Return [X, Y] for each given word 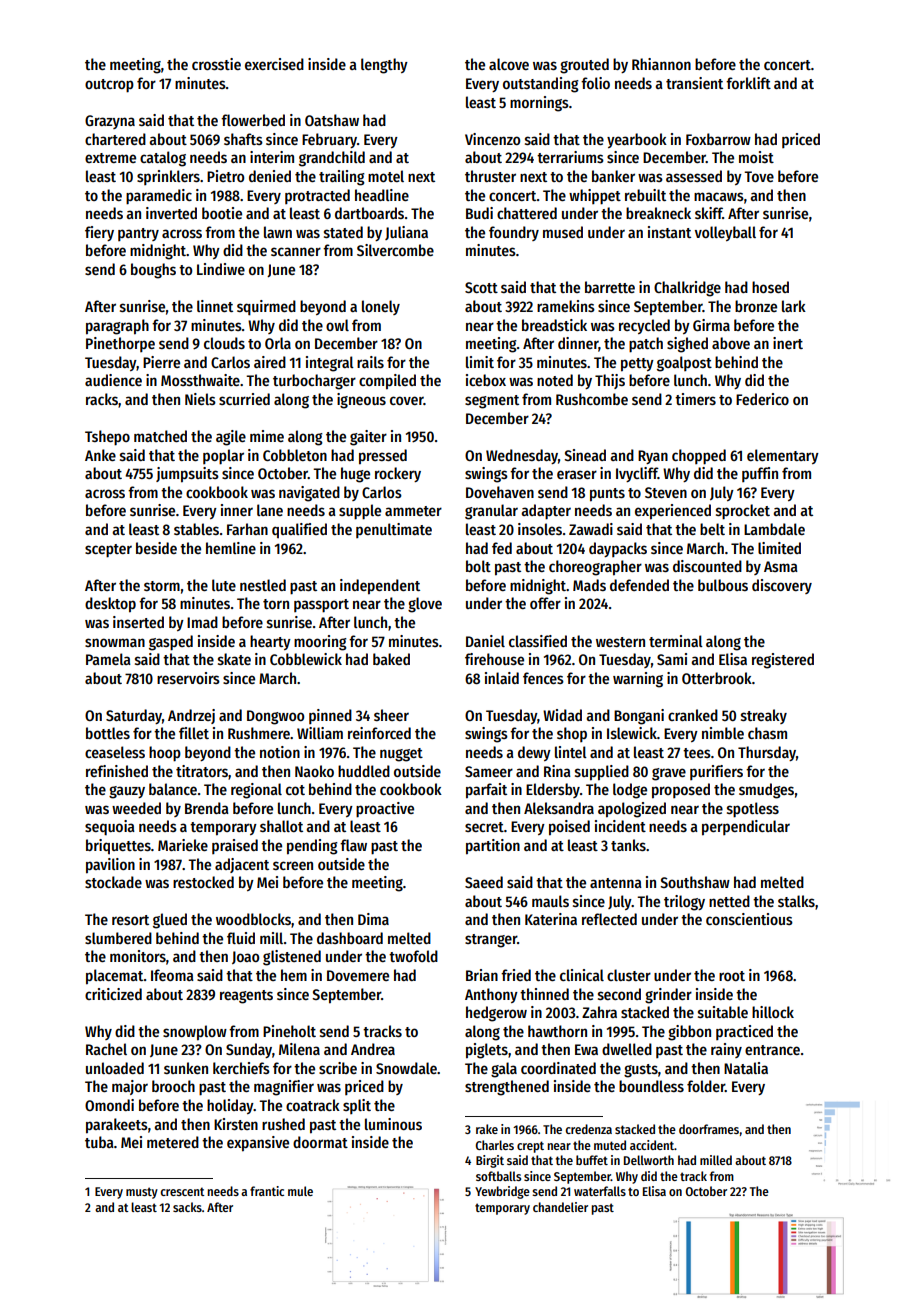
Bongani [639, 717]
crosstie [216, 64]
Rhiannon [661, 64]
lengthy [384, 66]
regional [256, 791]
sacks [187, 1207]
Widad [562, 715]
